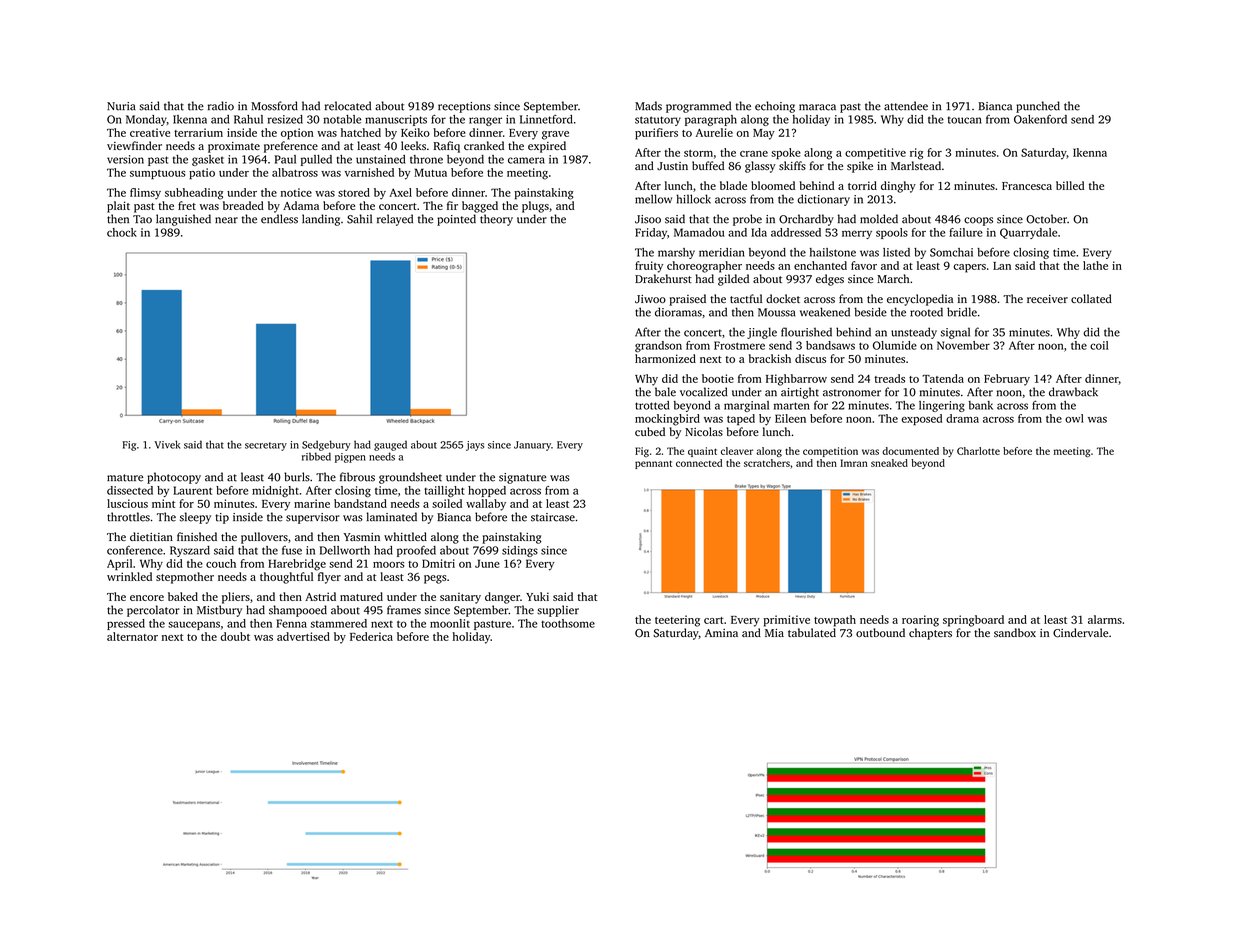 The width and height of the screenshot is (1233, 952). I want to click on Somchai, so click(951, 252).
